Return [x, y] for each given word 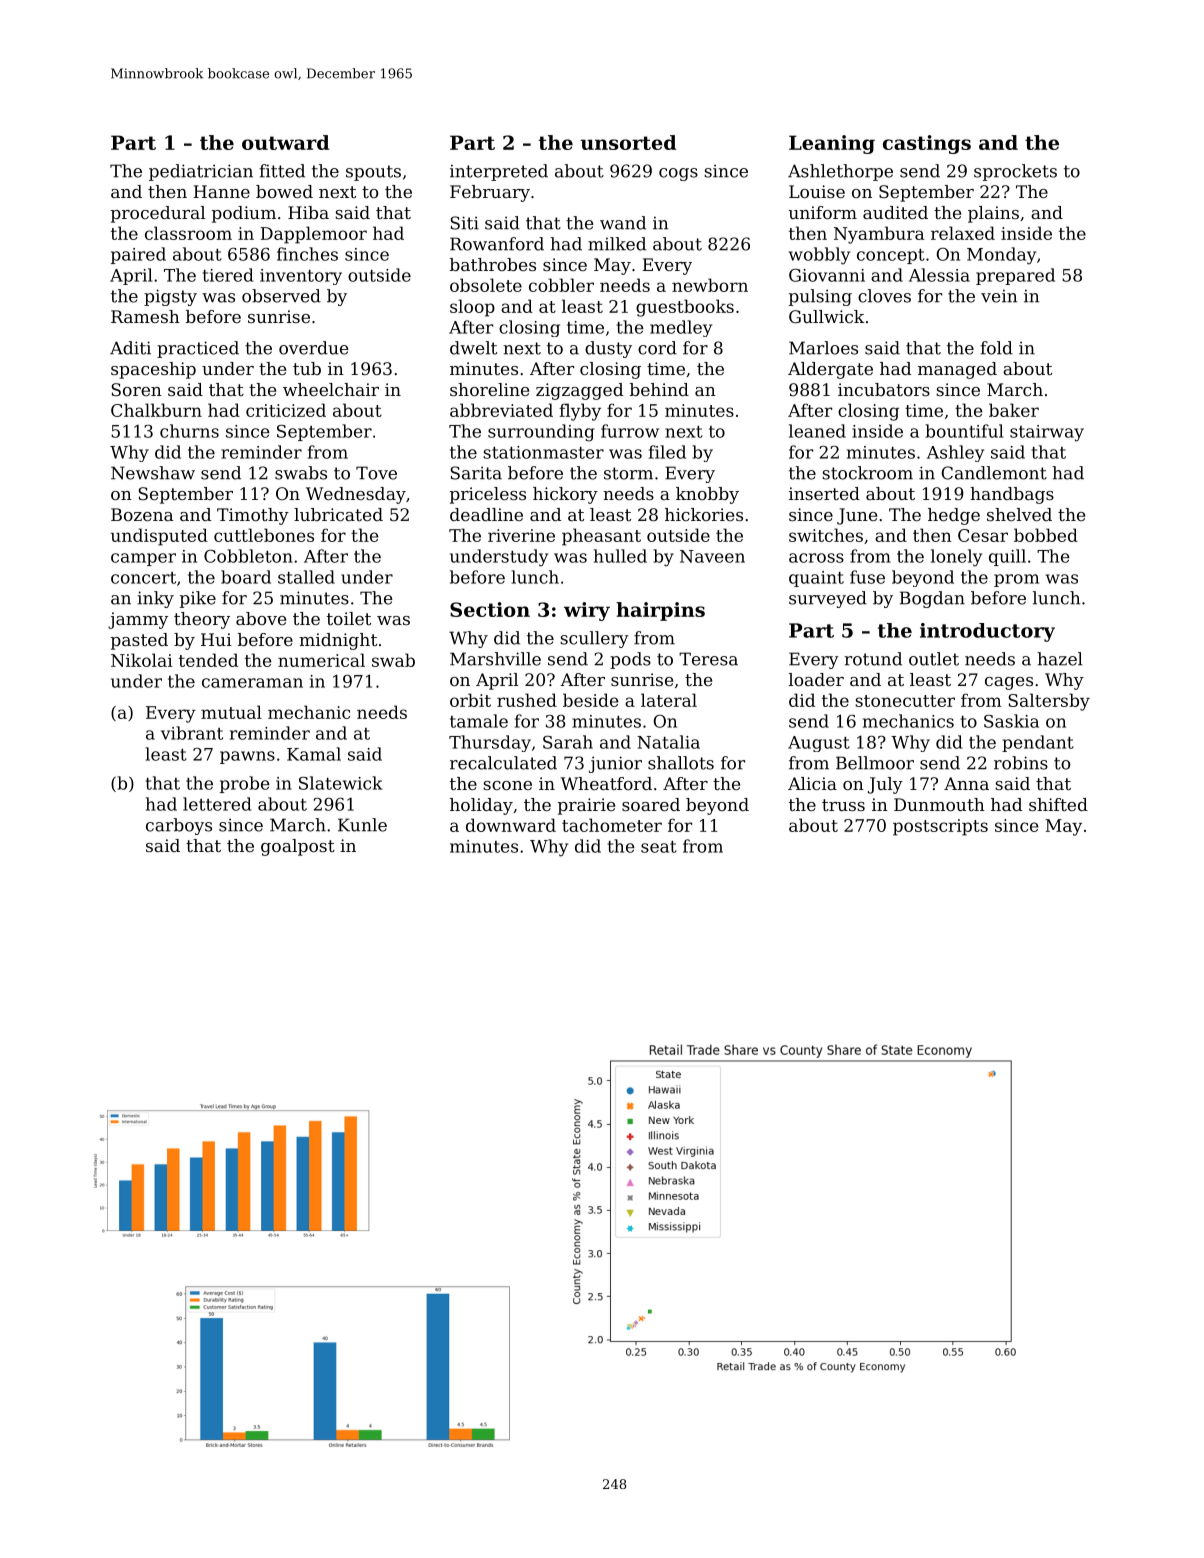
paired [138, 255]
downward [511, 825]
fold [996, 348]
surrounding [541, 433]
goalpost [298, 847]
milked [617, 244]
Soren [136, 389]
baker [1014, 410]
